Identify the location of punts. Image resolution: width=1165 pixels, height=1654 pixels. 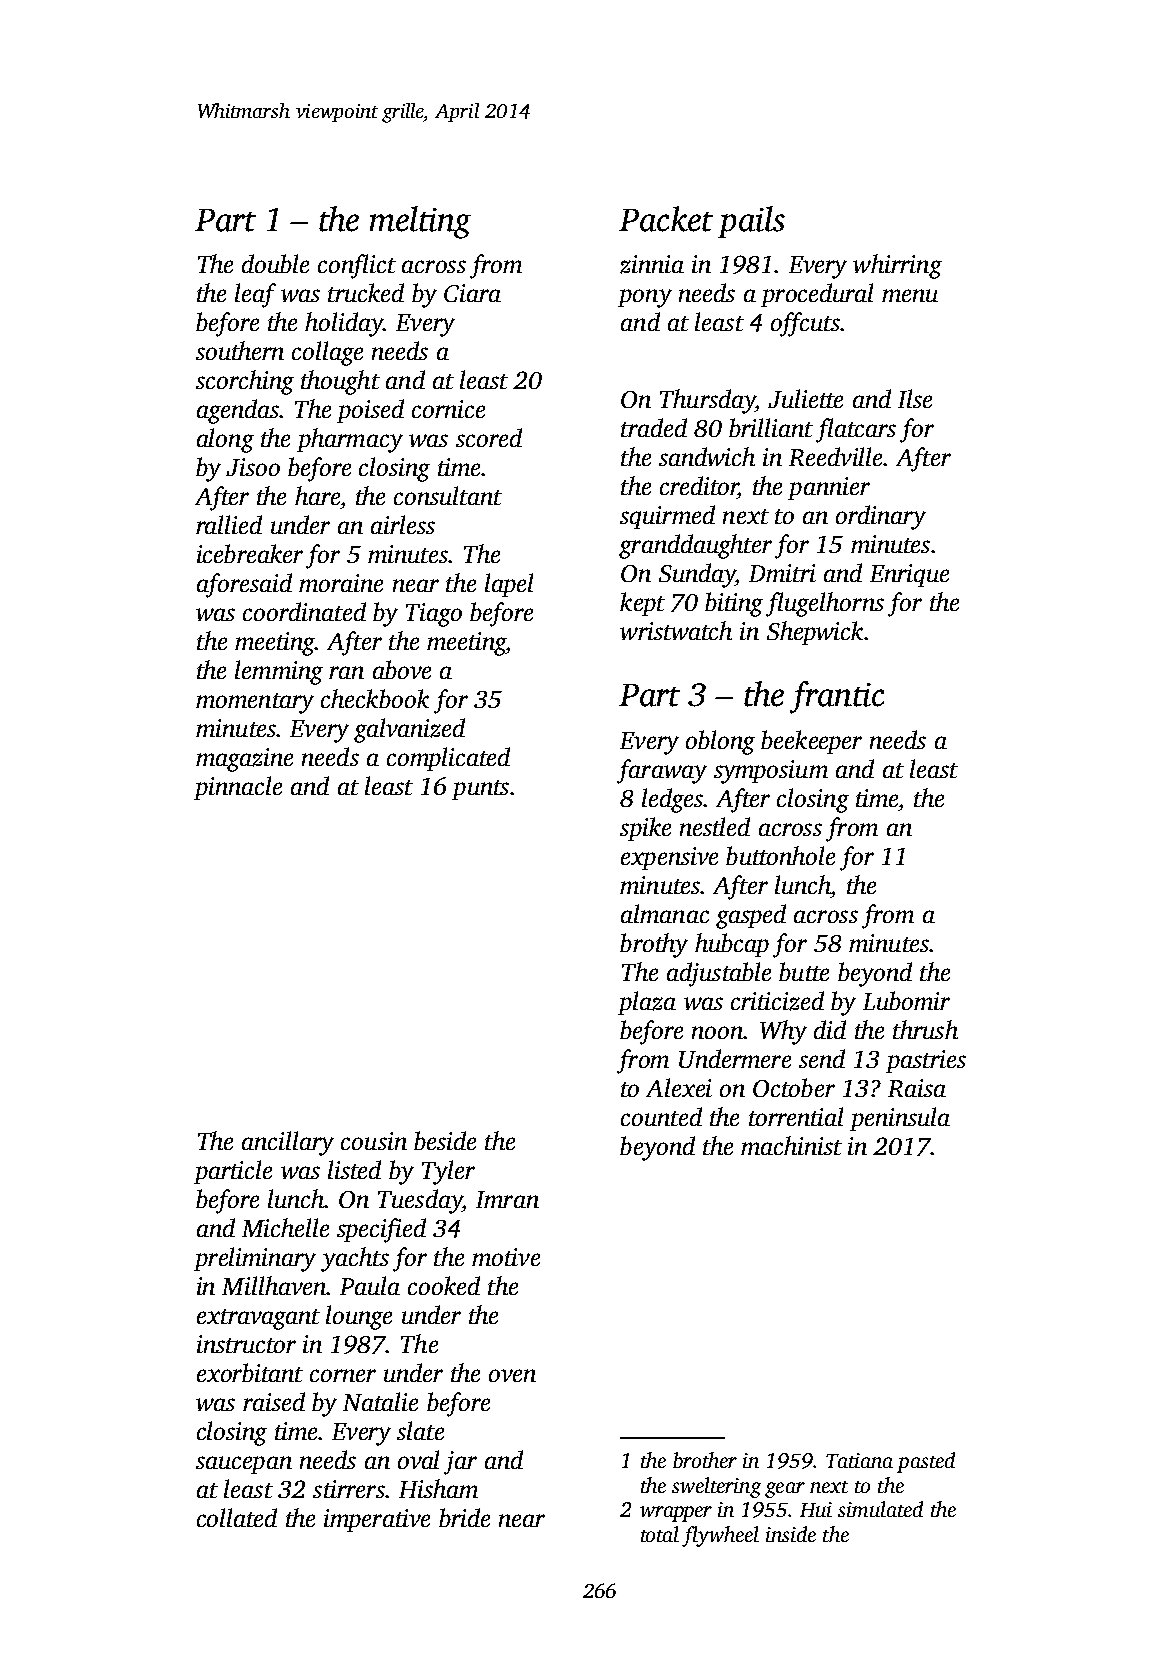
(480, 790).
